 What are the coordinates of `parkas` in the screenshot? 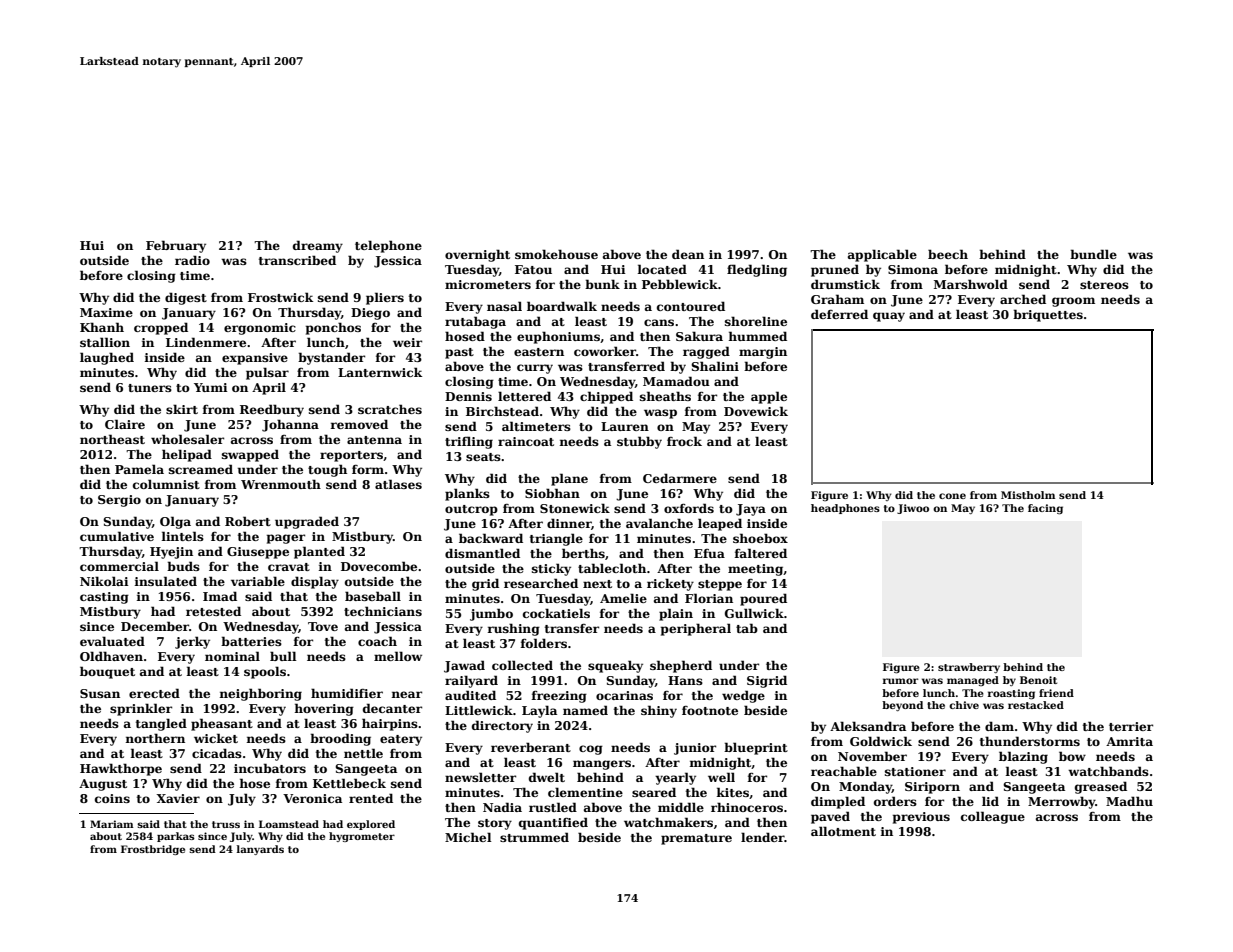 It's located at (176, 837).
